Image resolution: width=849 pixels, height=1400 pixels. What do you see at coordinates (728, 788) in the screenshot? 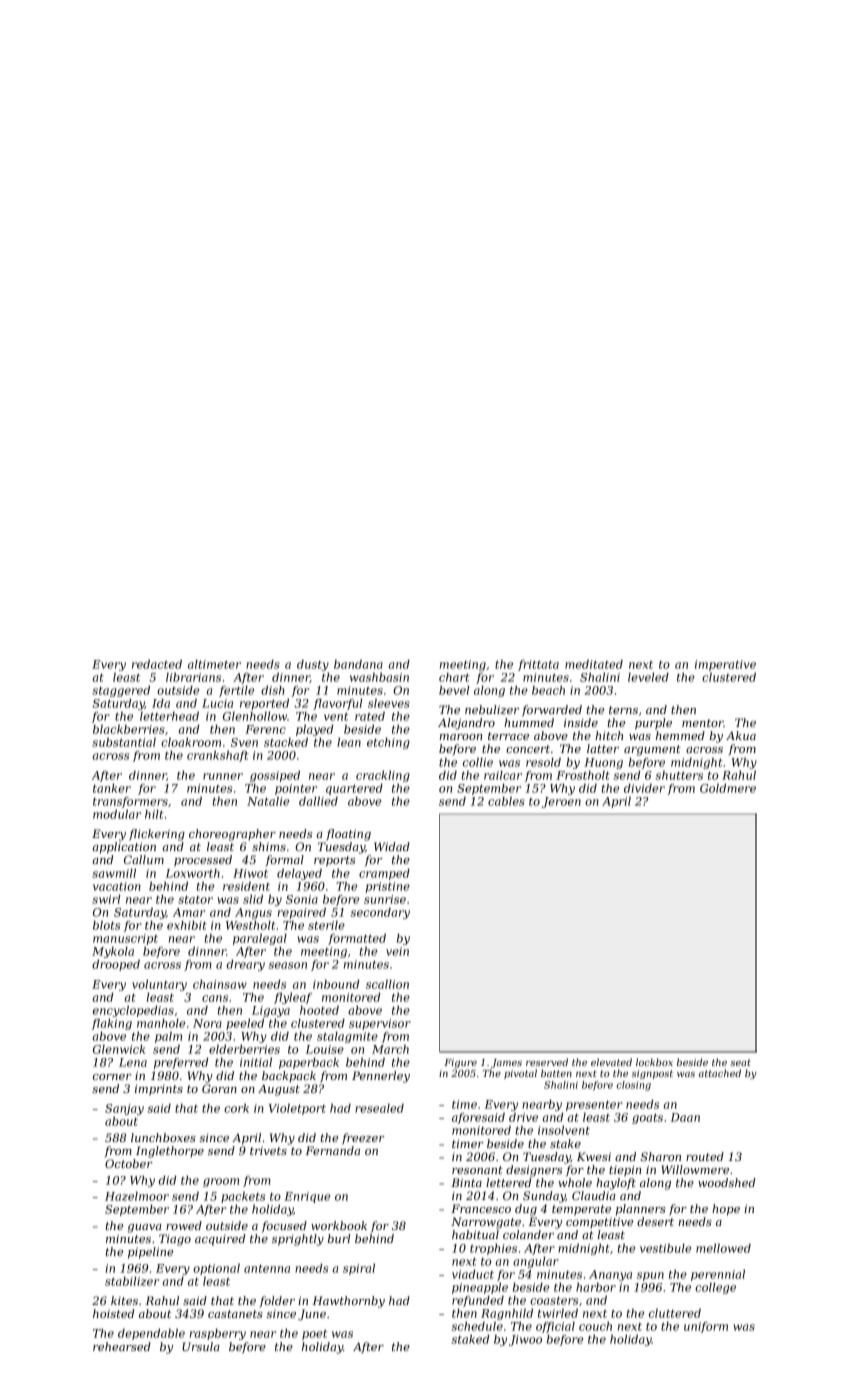
I see `Goldmere` at bounding box center [728, 788].
